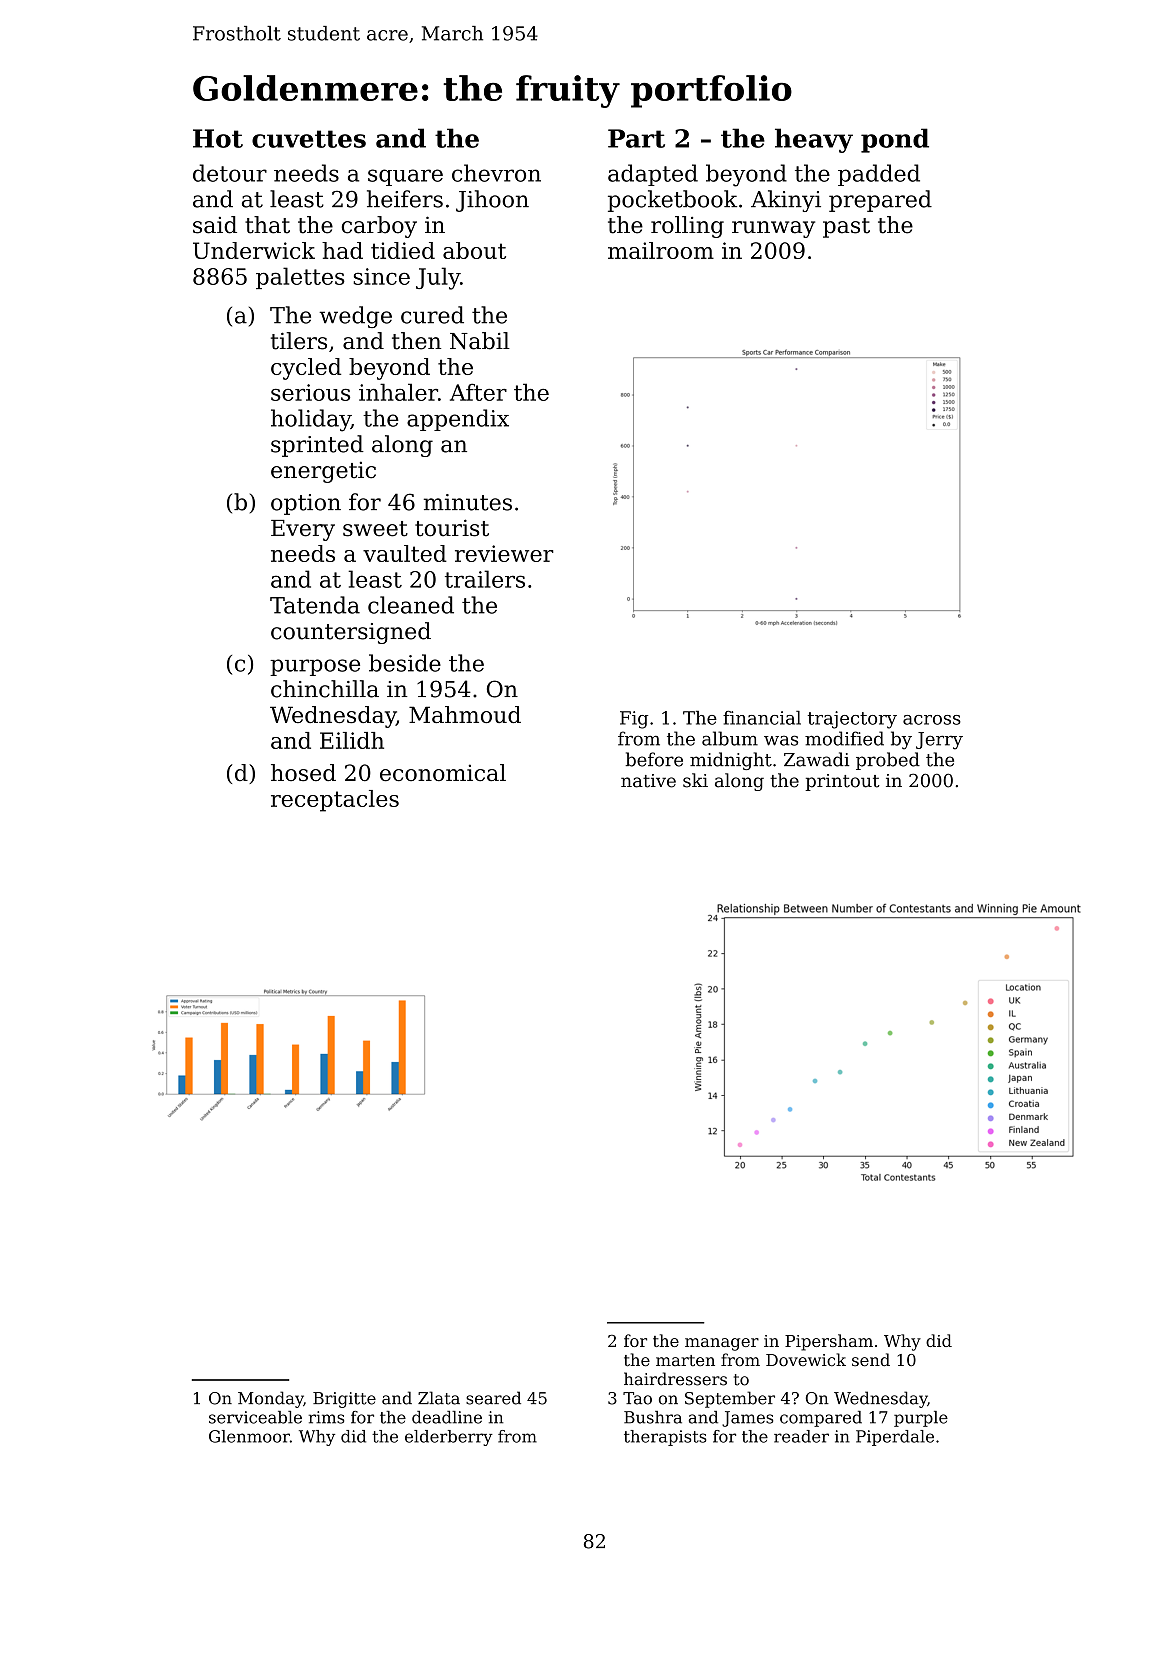  I want to click on therapists, so click(665, 1438).
